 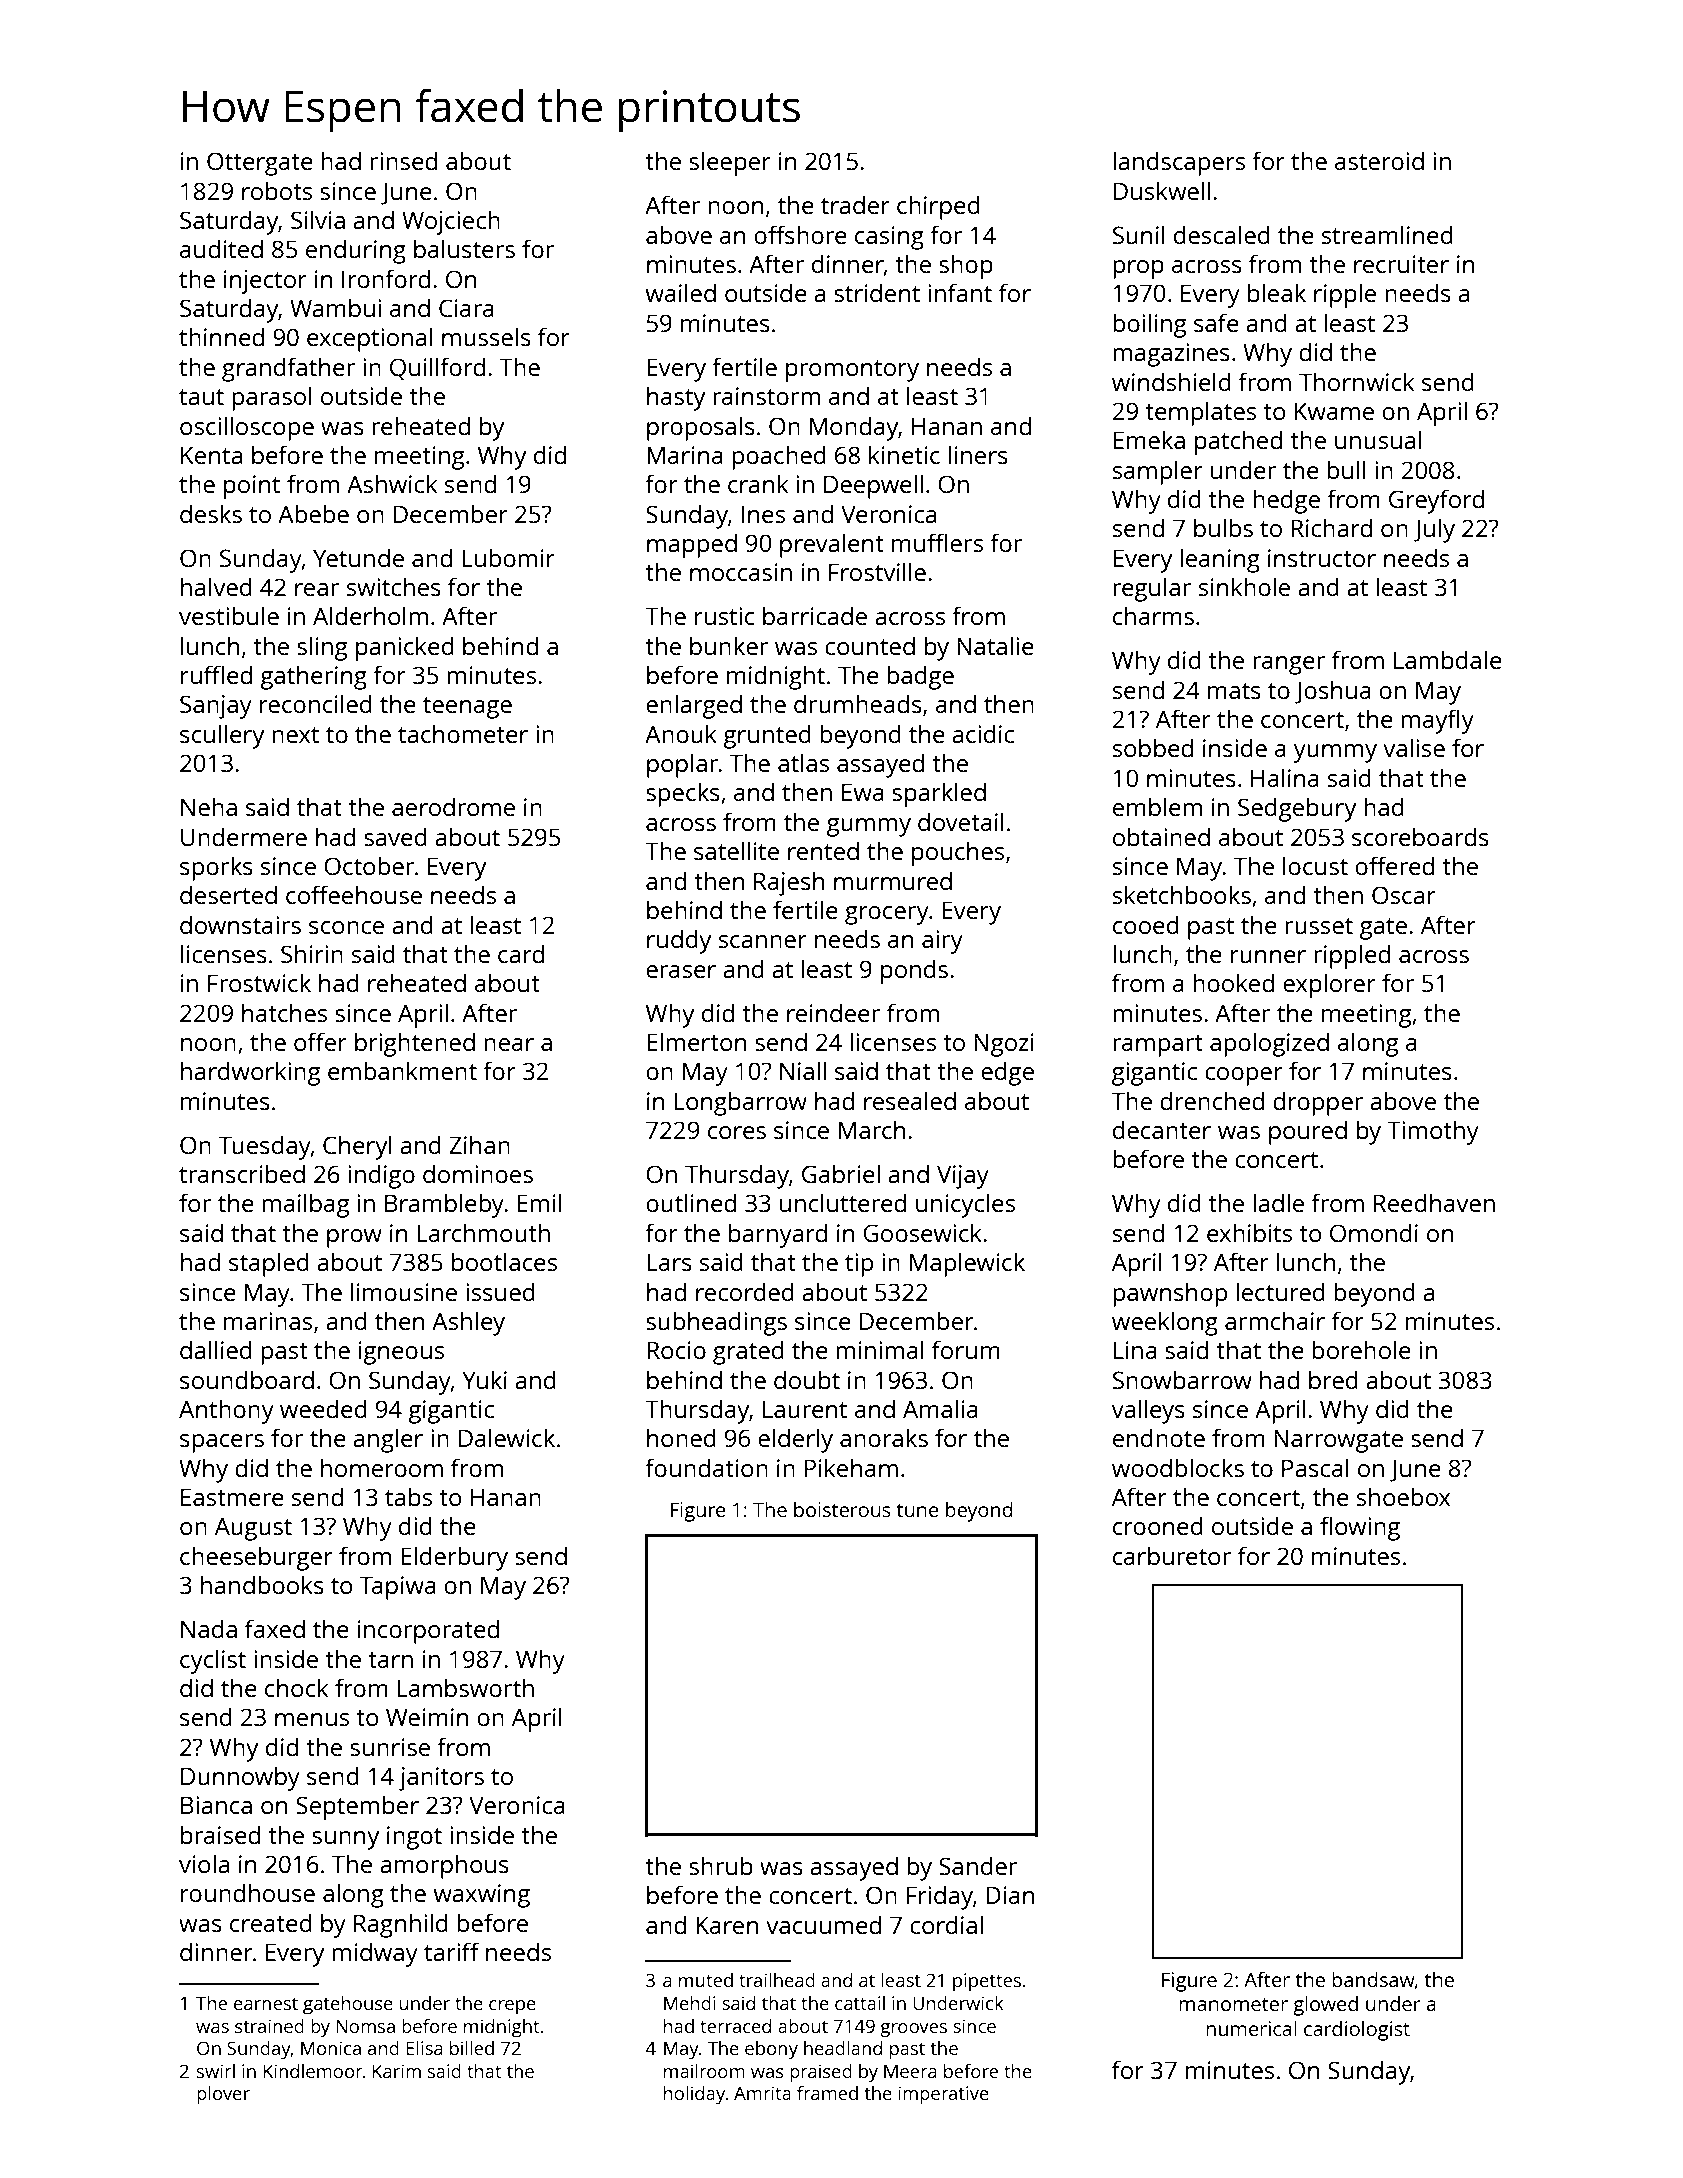 I want to click on Amrita, so click(x=762, y=2093).
